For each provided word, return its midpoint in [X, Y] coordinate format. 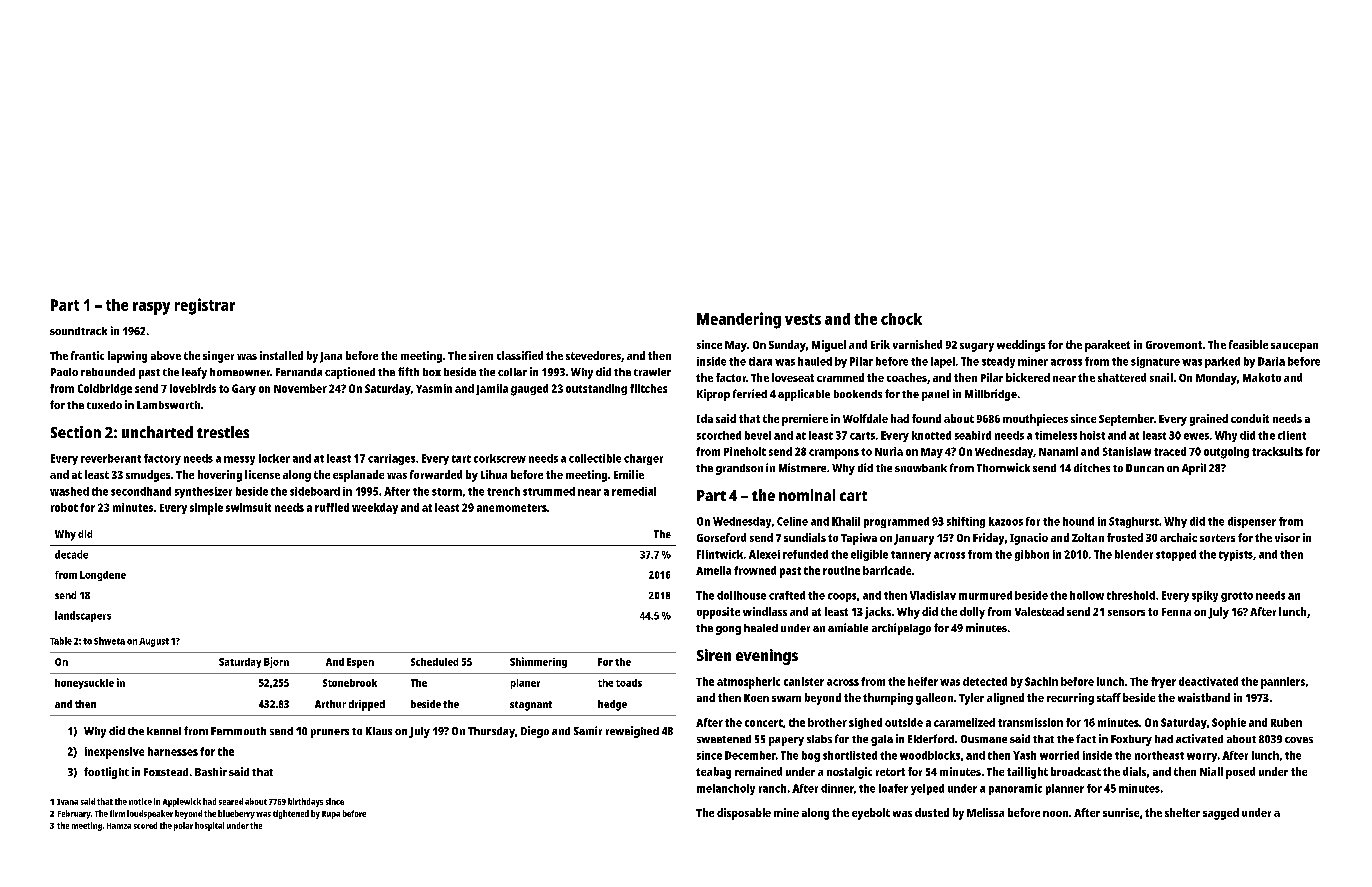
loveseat [793, 377]
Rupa [331, 815]
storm [447, 492]
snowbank [921, 468]
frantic [87, 355]
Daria [1271, 361]
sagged [1221, 814]
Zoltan [1088, 537]
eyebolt [871, 814]
